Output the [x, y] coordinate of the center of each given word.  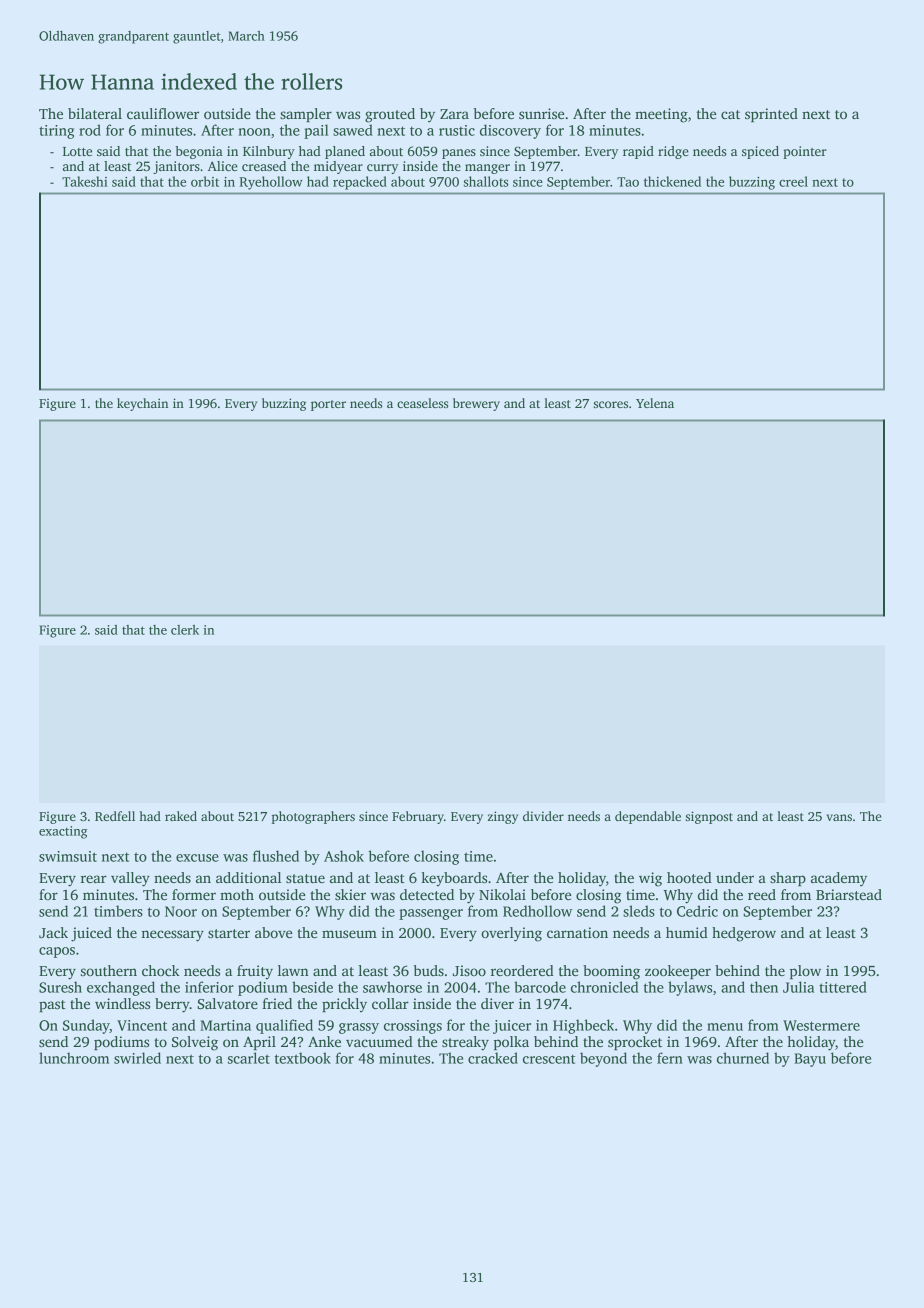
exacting [63, 832]
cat [730, 114]
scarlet [249, 1058]
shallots [486, 181]
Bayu [810, 1060]
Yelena [655, 403]
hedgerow [744, 934]
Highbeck [583, 1026]
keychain [142, 404]
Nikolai [502, 894]
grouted [390, 115]
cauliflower [163, 113]
